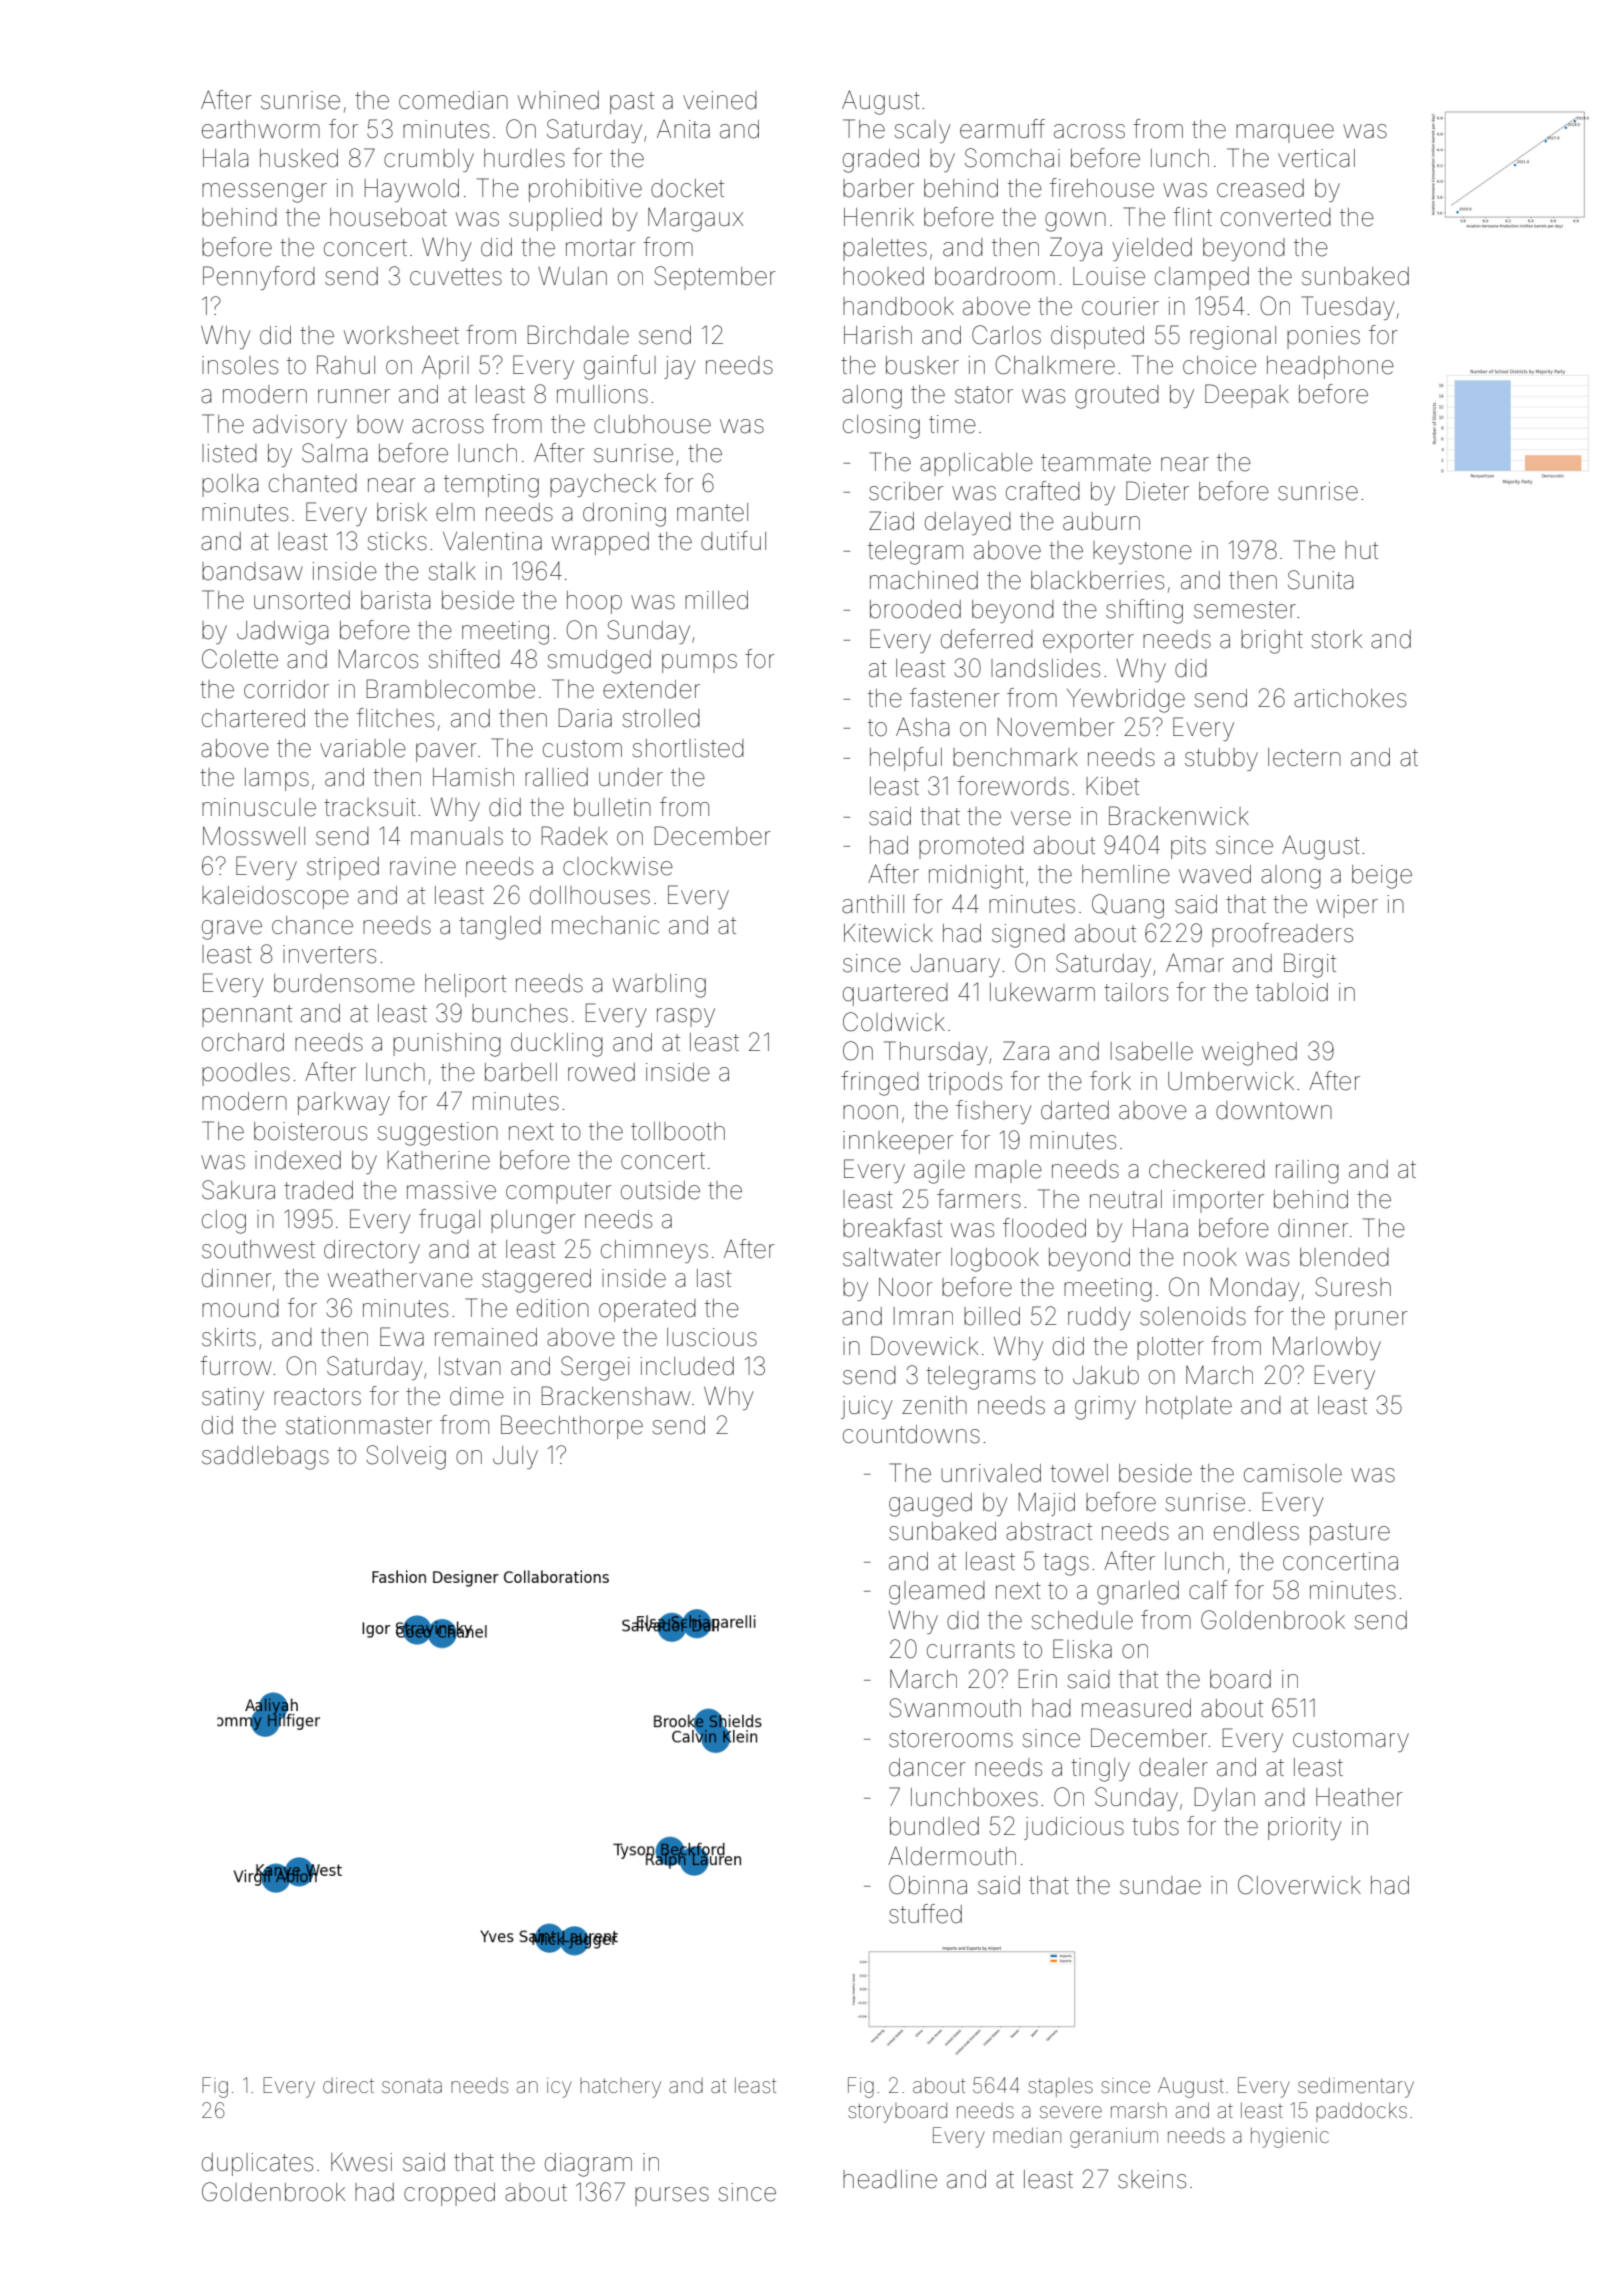 The width and height of the page is (1620, 2292). What do you see at coordinates (1320, 580) in the page?
I see `Sunita` at bounding box center [1320, 580].
